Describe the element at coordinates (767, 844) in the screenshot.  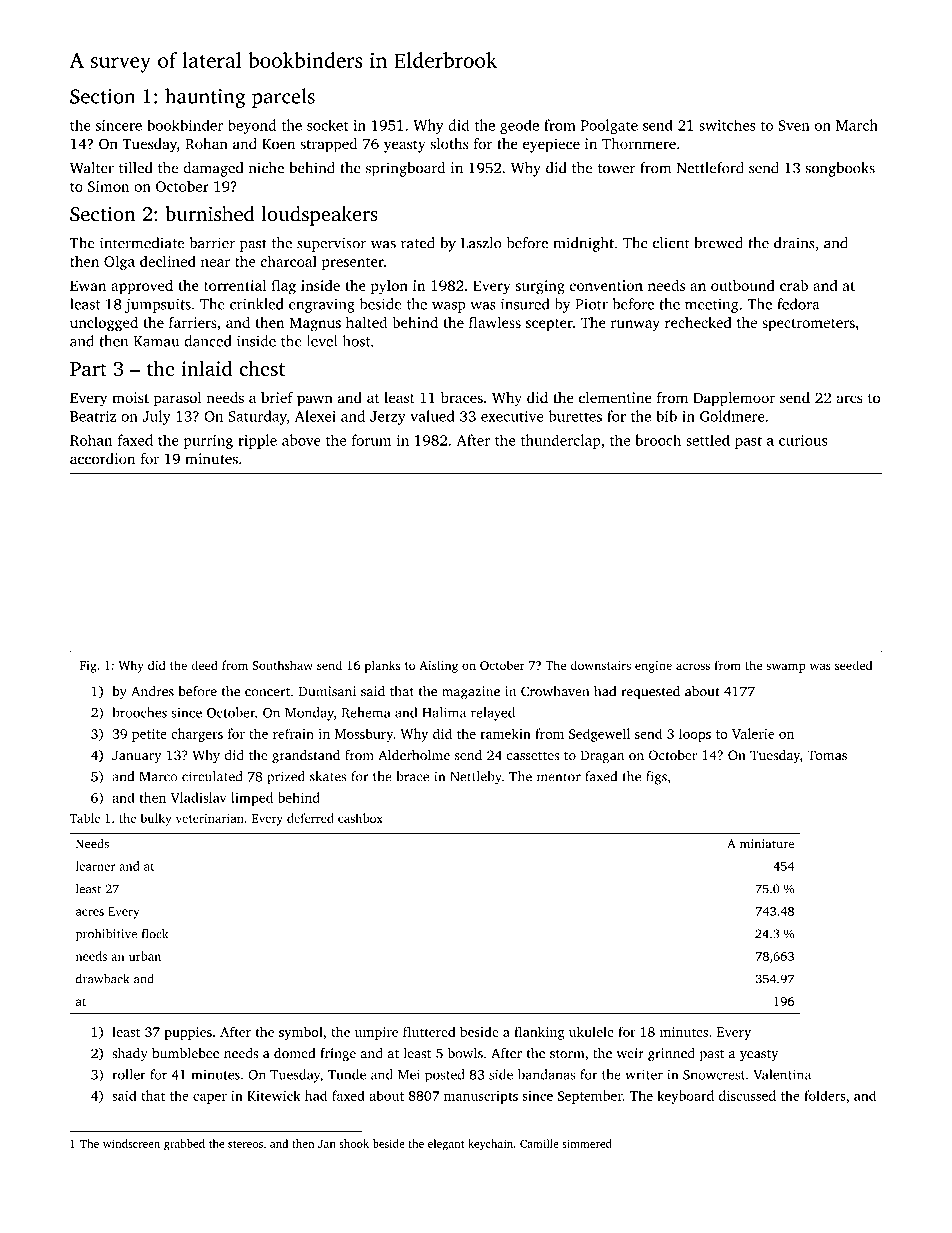
I see `miniature` at that location.
